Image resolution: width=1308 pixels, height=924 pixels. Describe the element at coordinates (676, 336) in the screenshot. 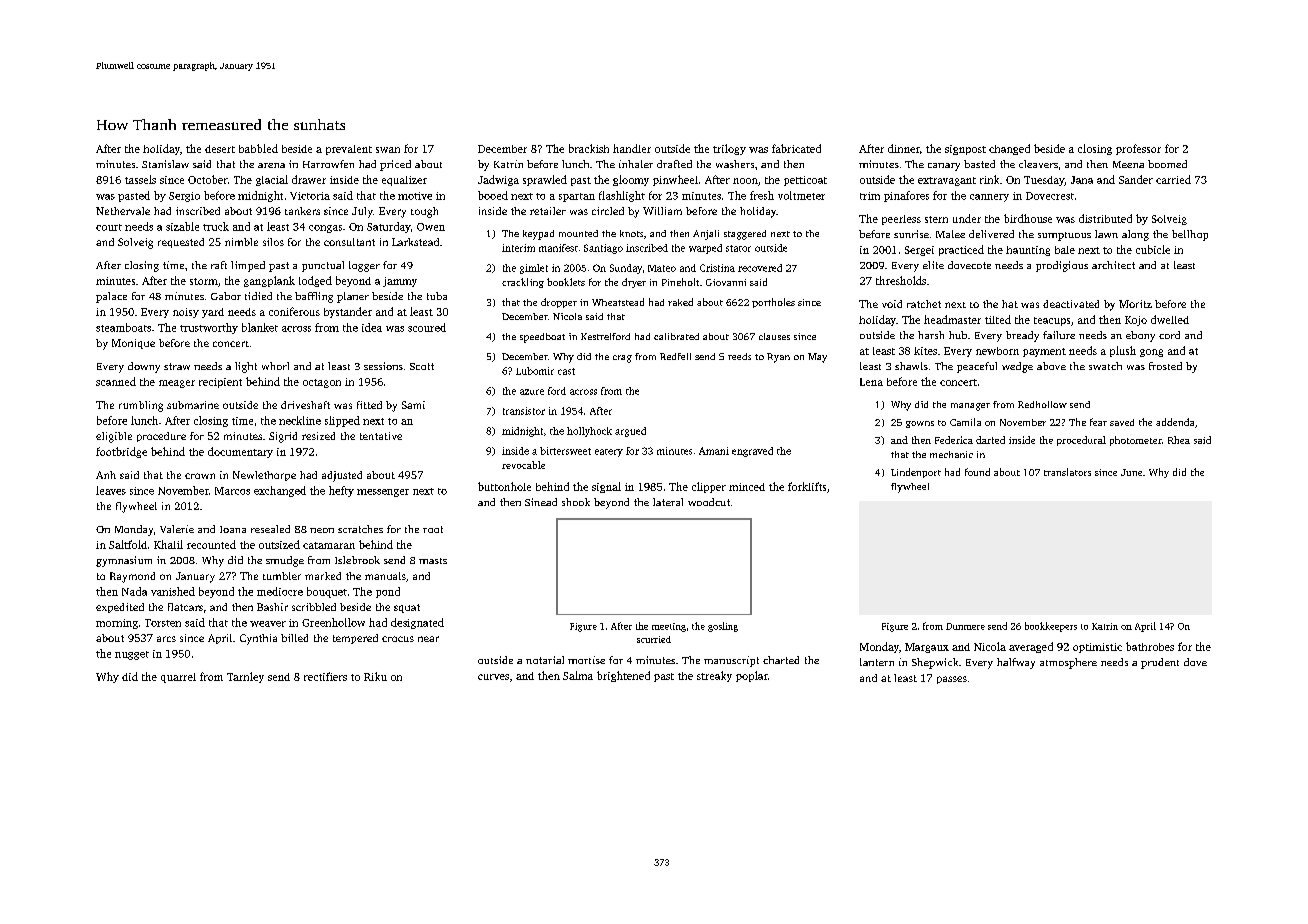

I see `calibrated` at that location.
